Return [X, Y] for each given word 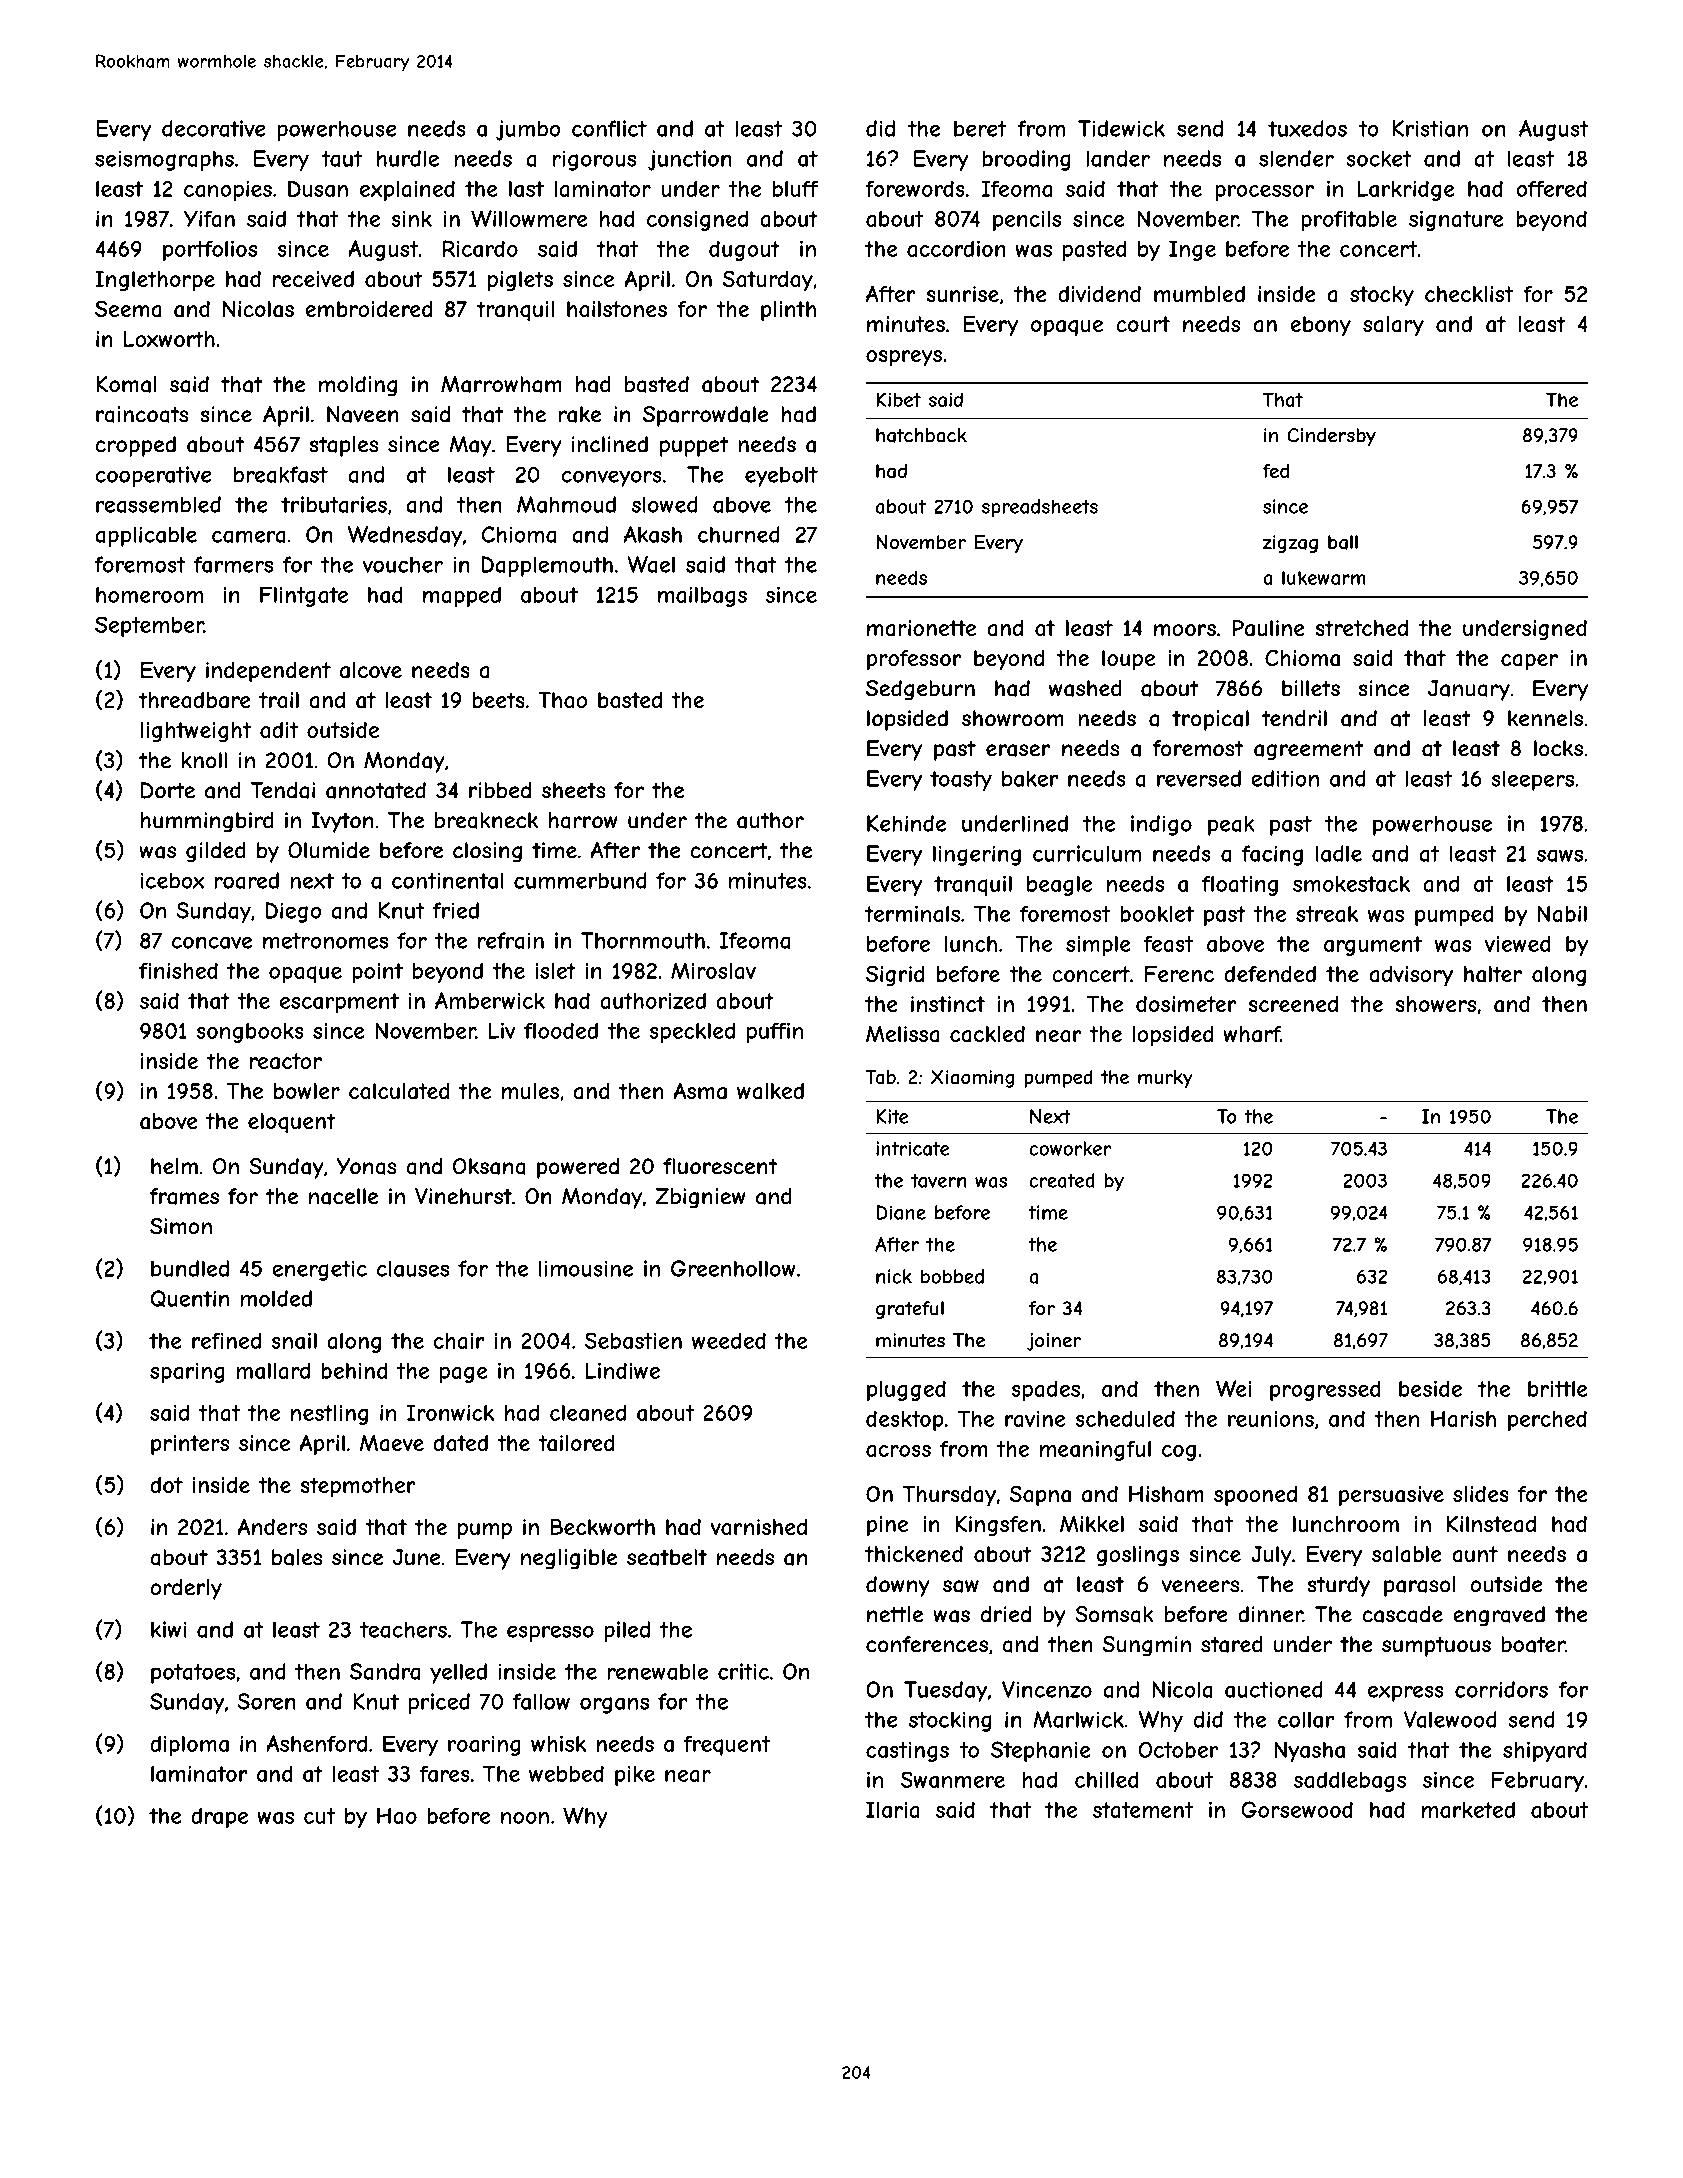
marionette [921, 628]
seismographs [164, 160]
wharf [1251, 1034]
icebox [173, 880]
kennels [1545, 718]
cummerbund [580, 880]
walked [770, 1091]
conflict [609, 128]
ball [1343, 542]
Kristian [1430, 128]
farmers [233, 564]
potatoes [193, 1674]
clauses [413, 1268]
